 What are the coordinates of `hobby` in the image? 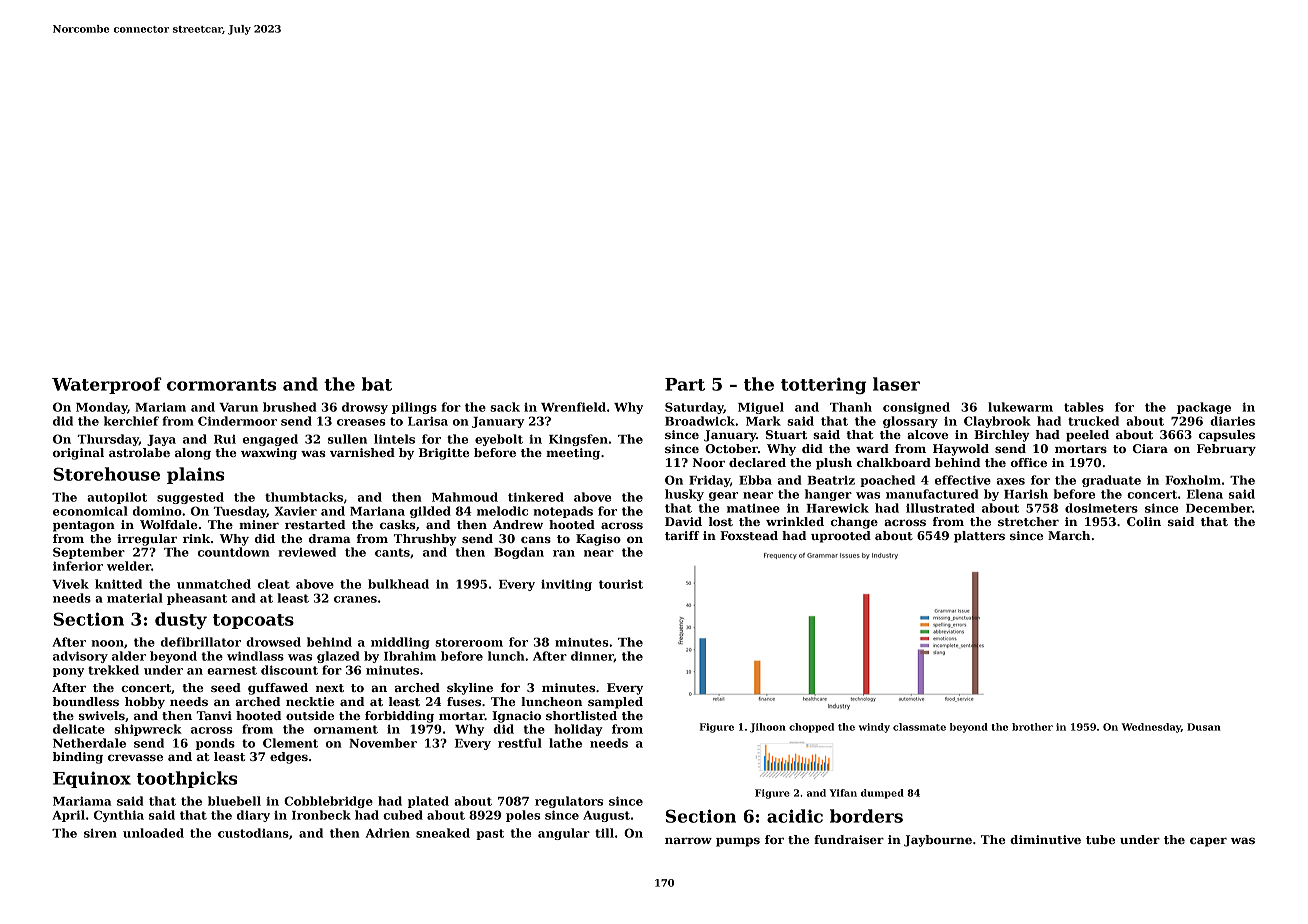 It's located at (145, 703).
